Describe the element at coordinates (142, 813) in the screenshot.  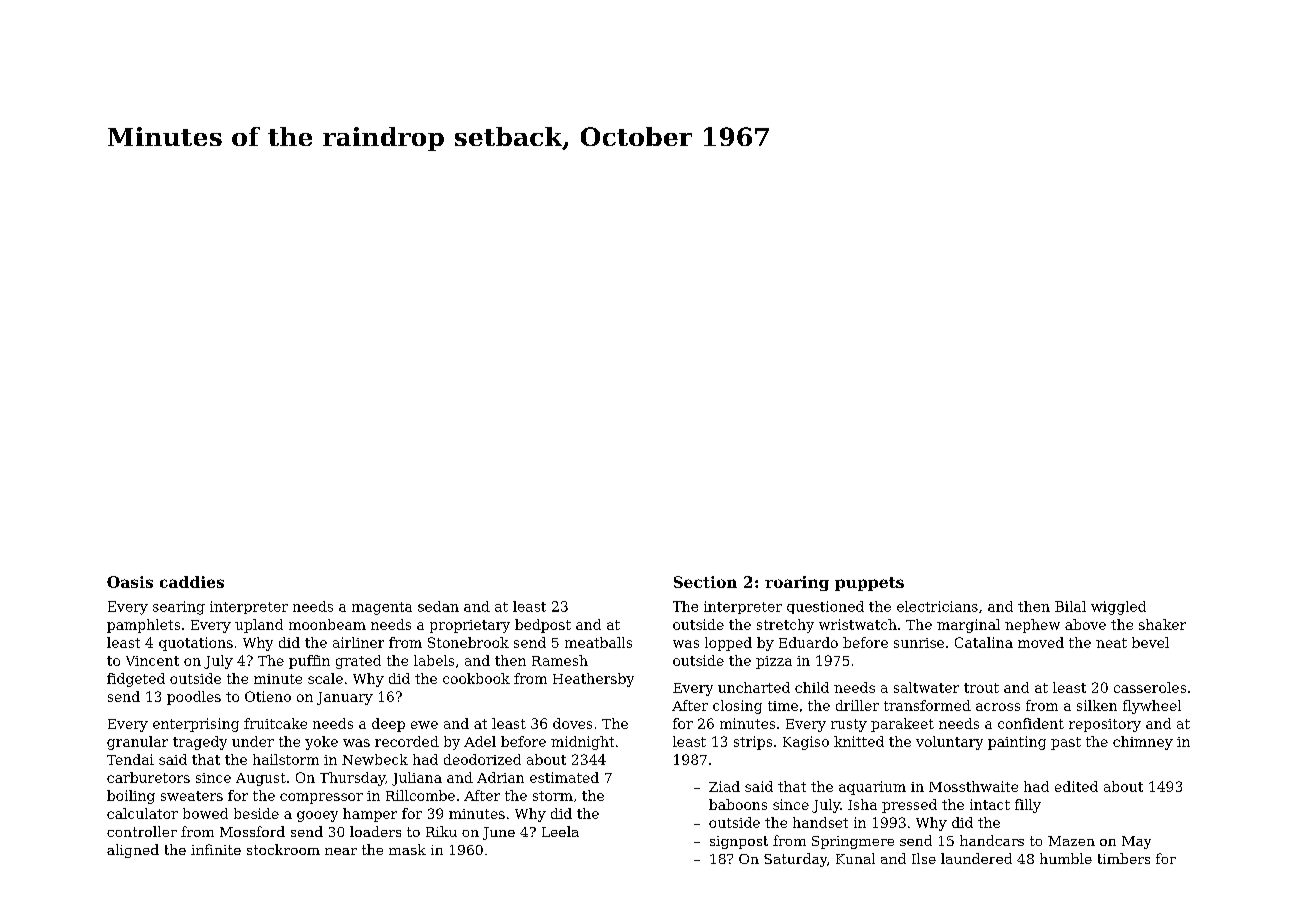
I see `calculator` at that location.
